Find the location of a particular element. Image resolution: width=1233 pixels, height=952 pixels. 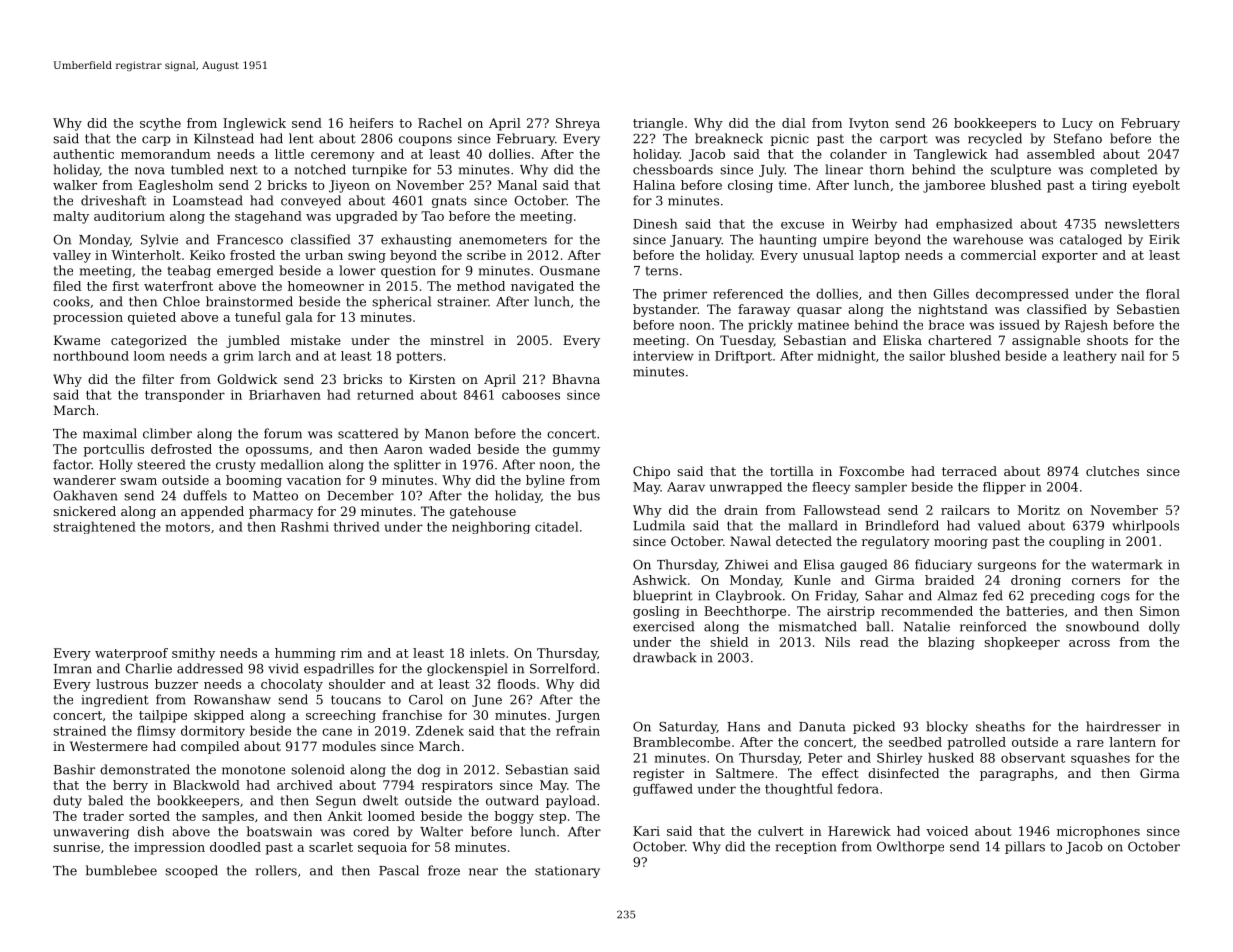

Inglewick is located at coordinates (254, 124).
